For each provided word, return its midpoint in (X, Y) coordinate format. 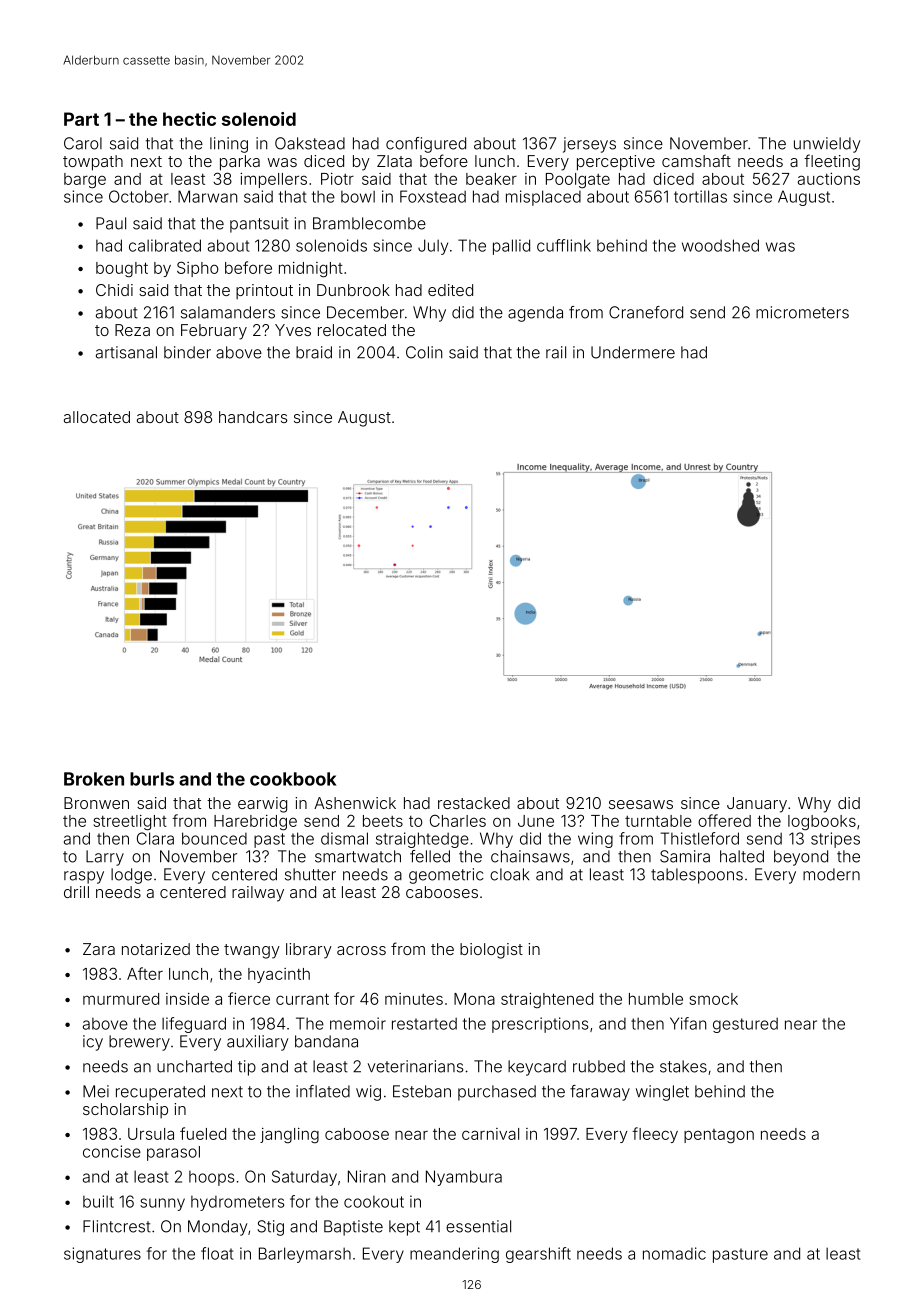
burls (152, 779)
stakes (683, 1066)
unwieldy (827, 145)
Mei (96, 1091)
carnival (490, 1134)
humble (656, 999)
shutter (310, 874)
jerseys (589, 145)
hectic (189, 119)
